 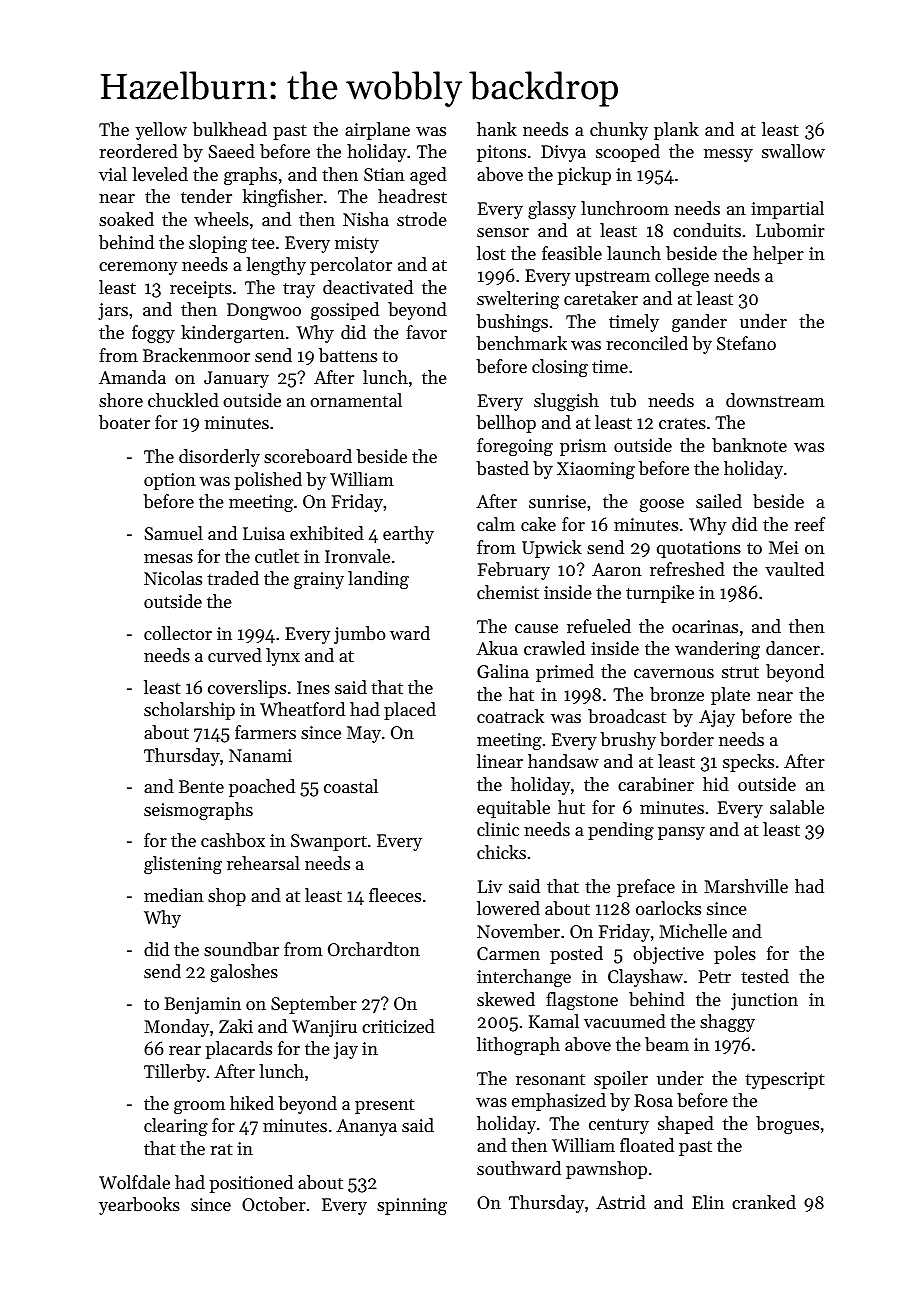 I want to click on plank, so click(x=676, y=131).
